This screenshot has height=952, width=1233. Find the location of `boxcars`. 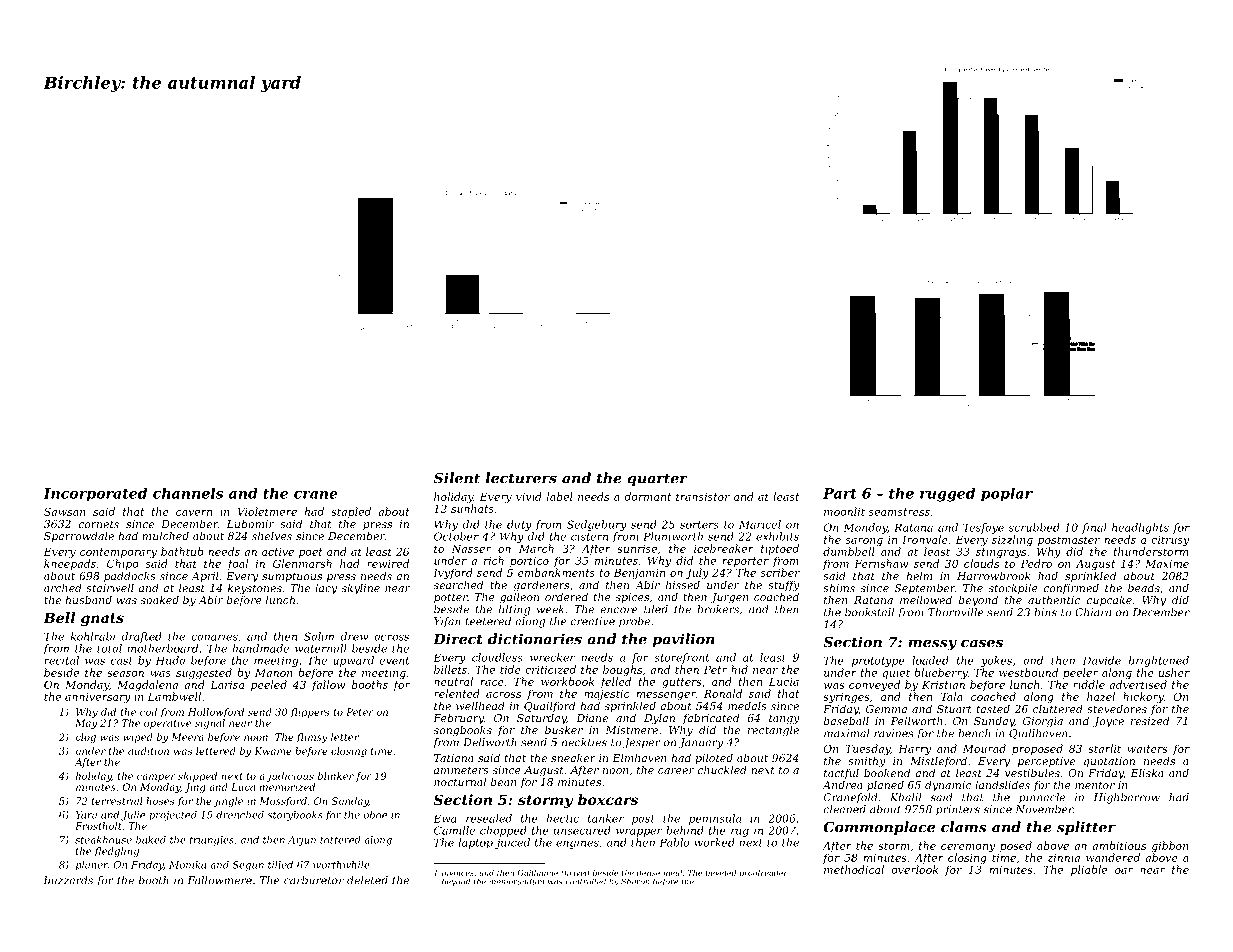

boxcars is located at coordinates (608, 799).
